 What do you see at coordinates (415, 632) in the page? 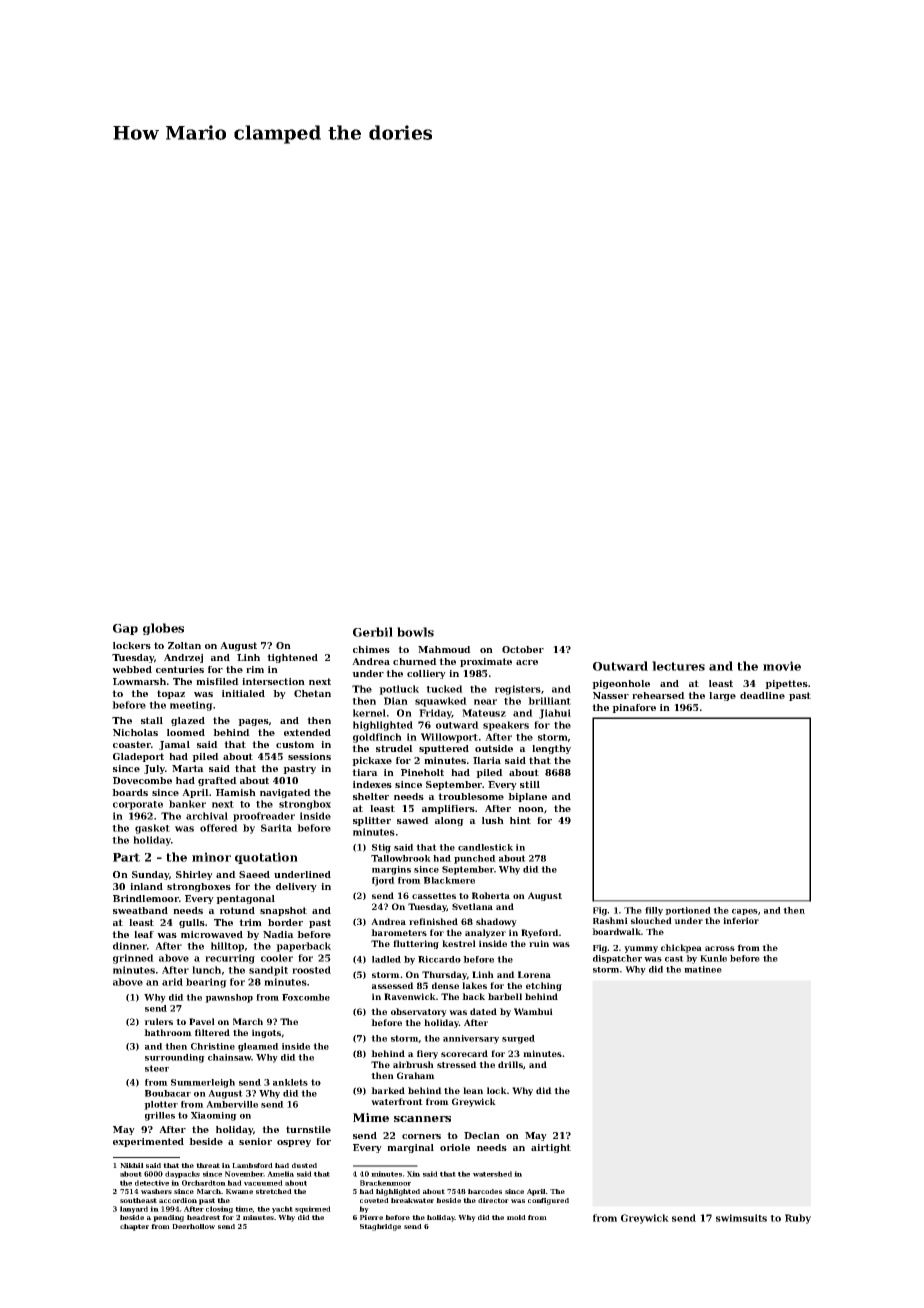
I see `bowls` at bounding box center [415, 632].
